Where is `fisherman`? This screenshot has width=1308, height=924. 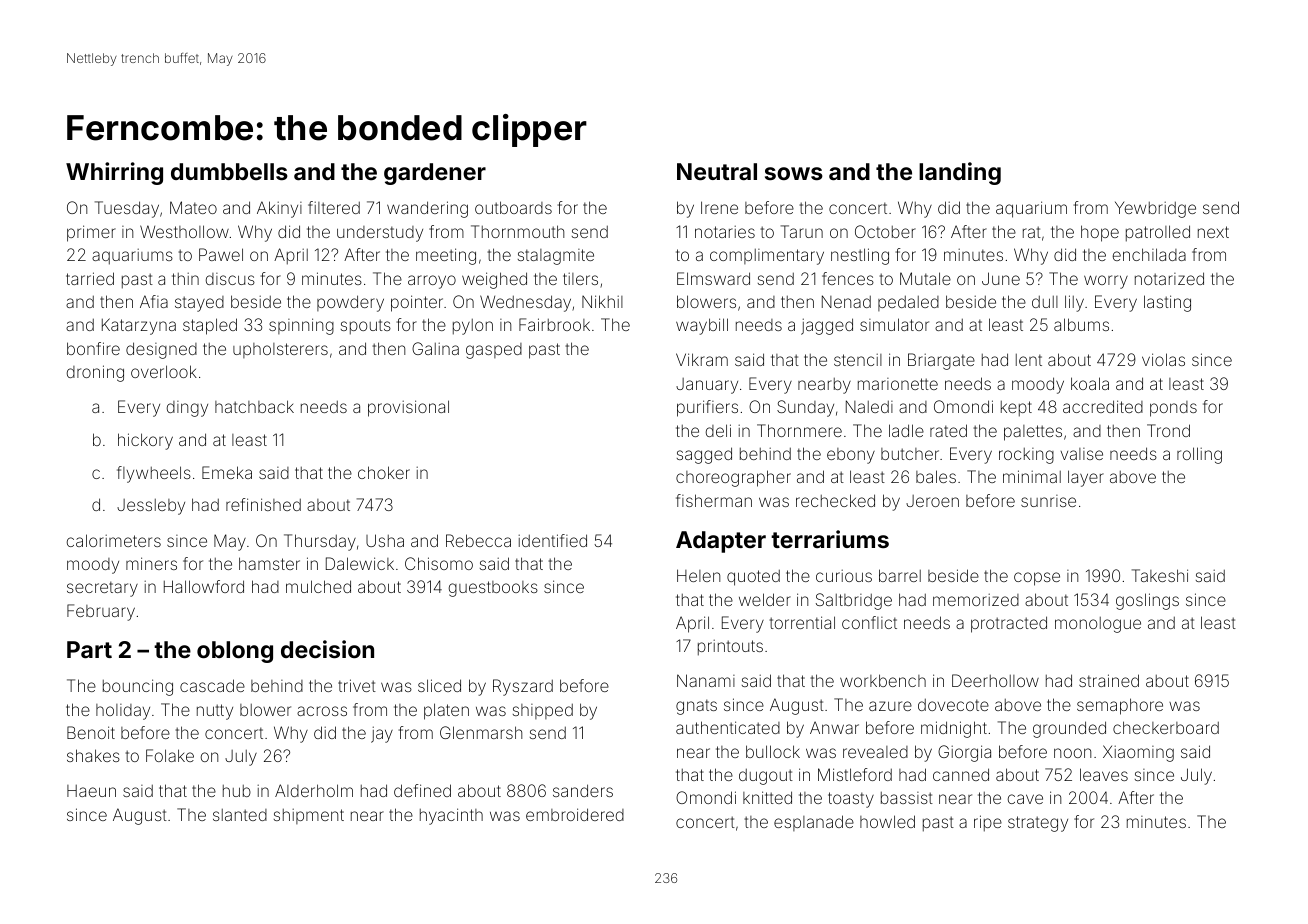
fisherman is located at coordinates (714, 500).
